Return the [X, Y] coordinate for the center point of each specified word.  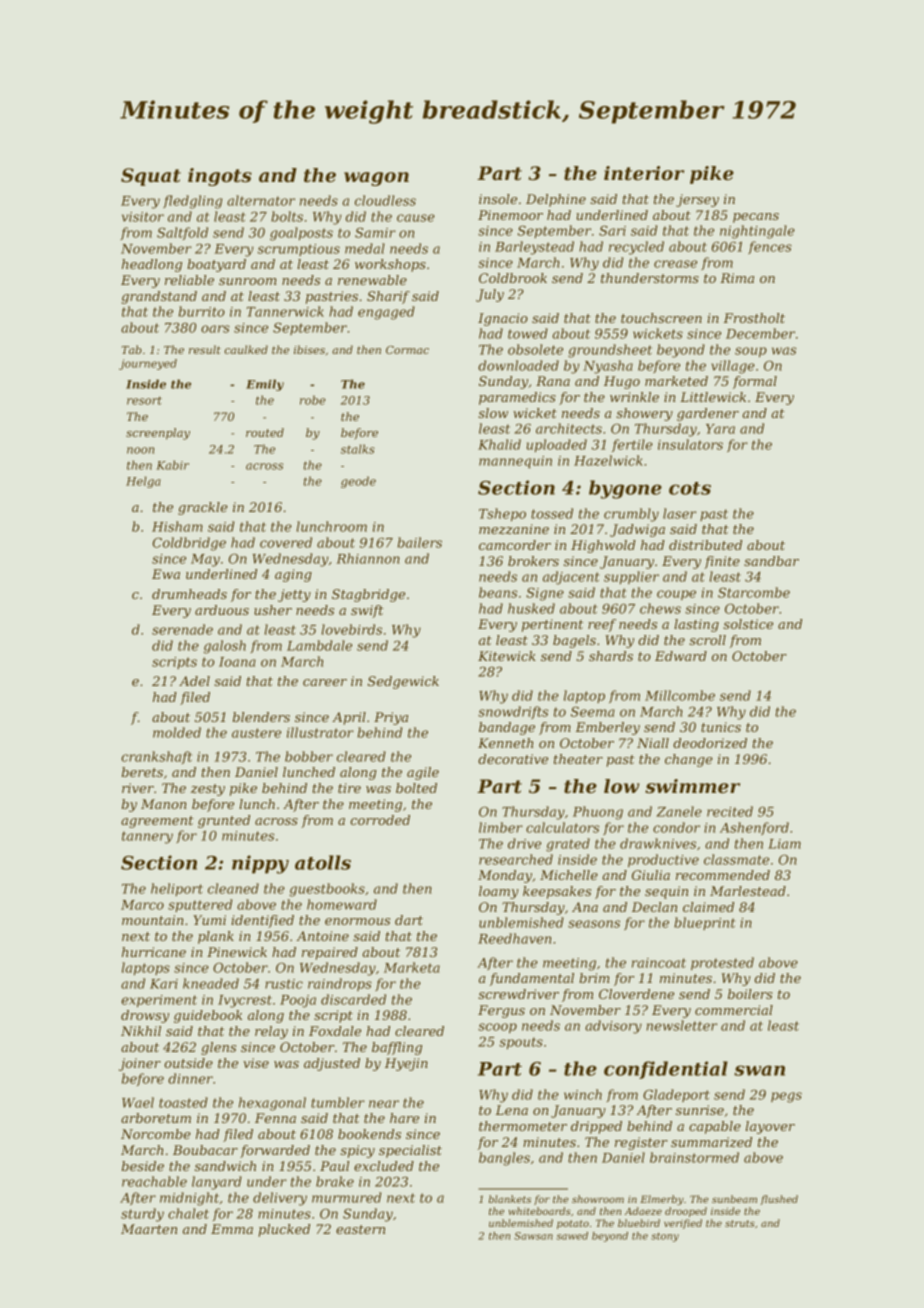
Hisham [177, 526]
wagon [376, 179]
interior [644, 173]
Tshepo [502, 514]
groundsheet [610, 351]
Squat [151, 177]
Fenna [275, 1118]
